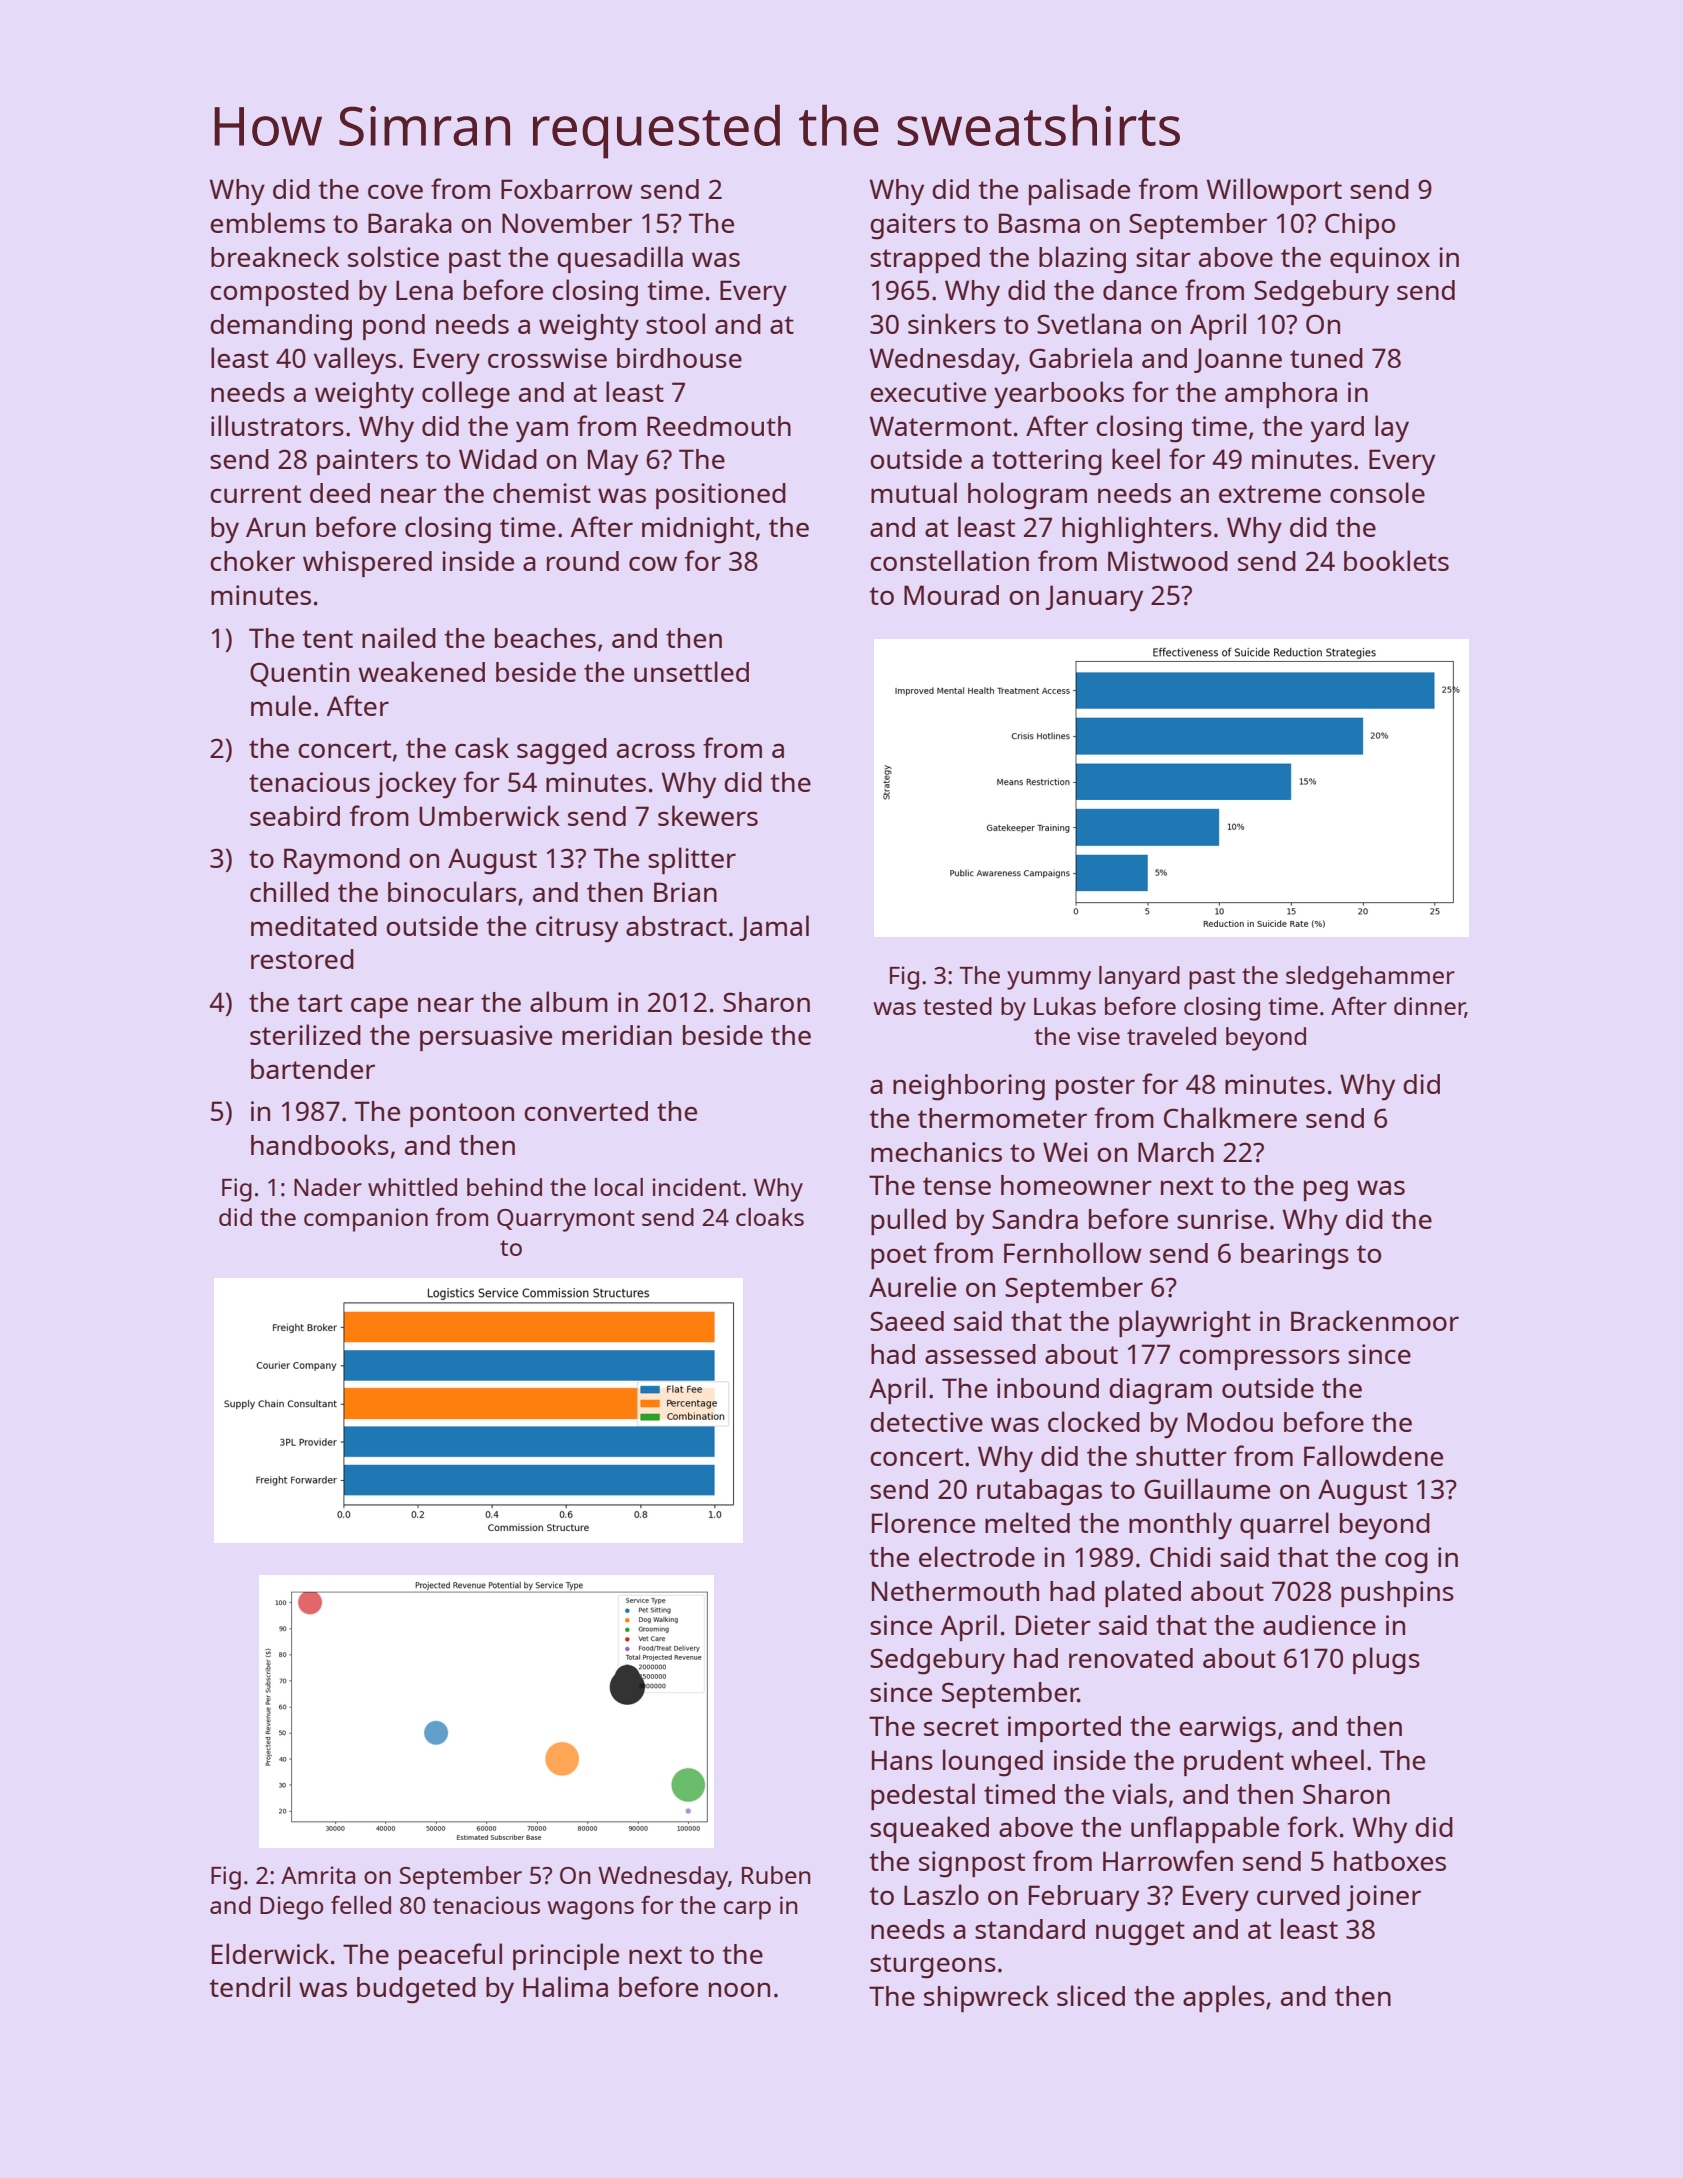 The height and width of the image is (2178, 1683). Describe the element at coordinates (1079, 191) in the image. I see `palisade` at that location.
